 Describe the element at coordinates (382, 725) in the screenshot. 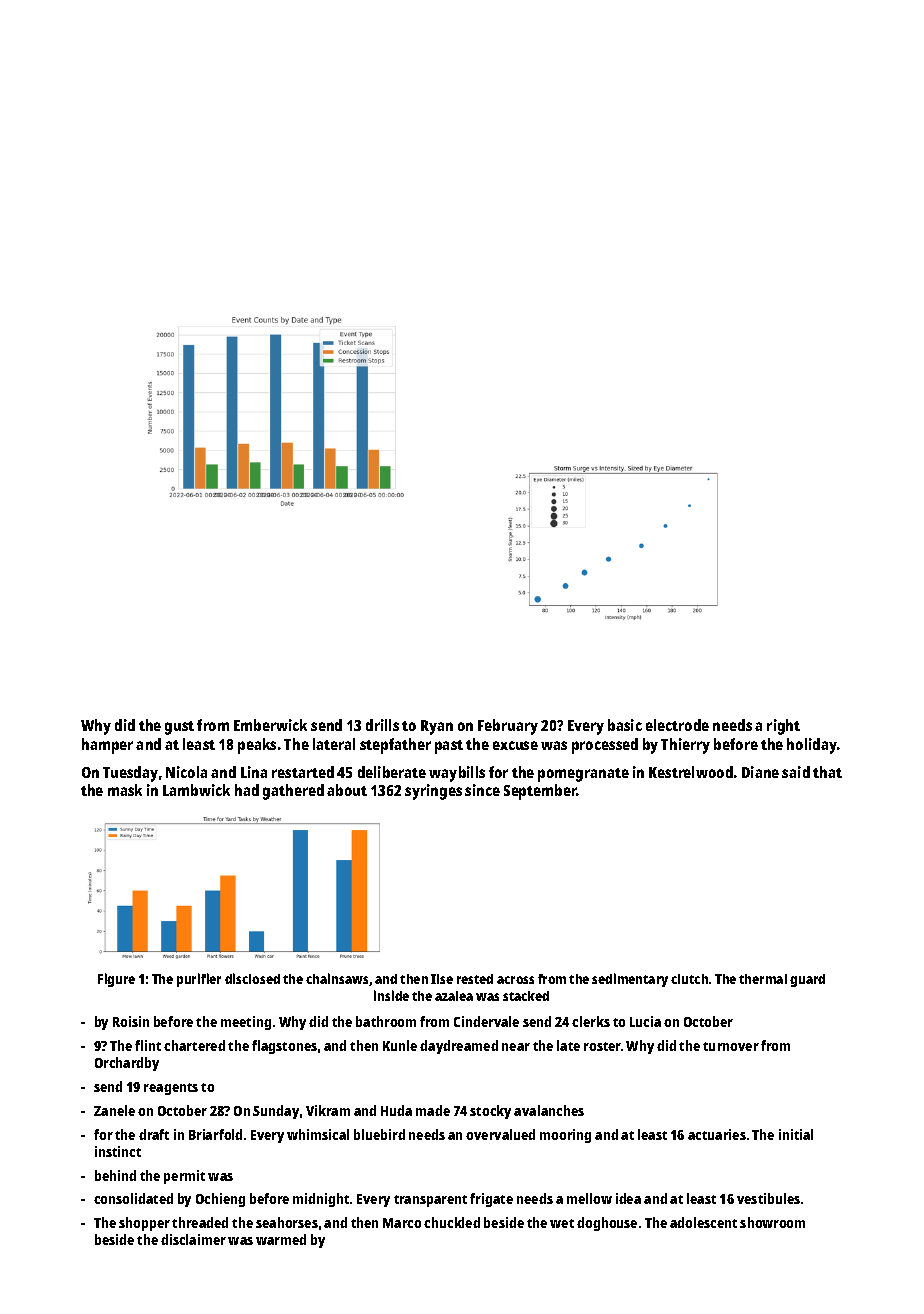

I see `drills` at that location.
